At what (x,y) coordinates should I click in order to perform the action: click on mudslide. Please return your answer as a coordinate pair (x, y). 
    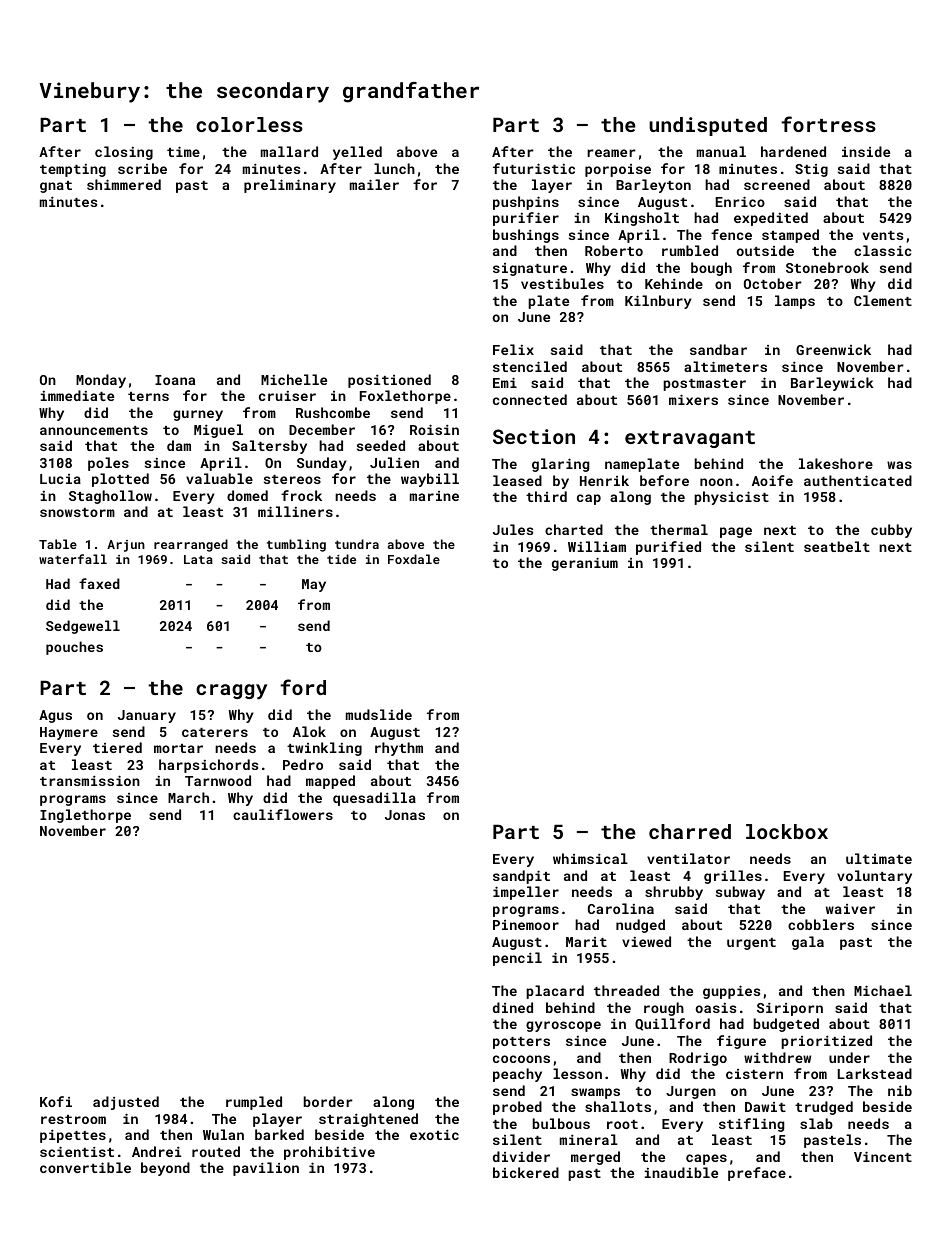
    Looking at the image, I should click on (379, 714).
